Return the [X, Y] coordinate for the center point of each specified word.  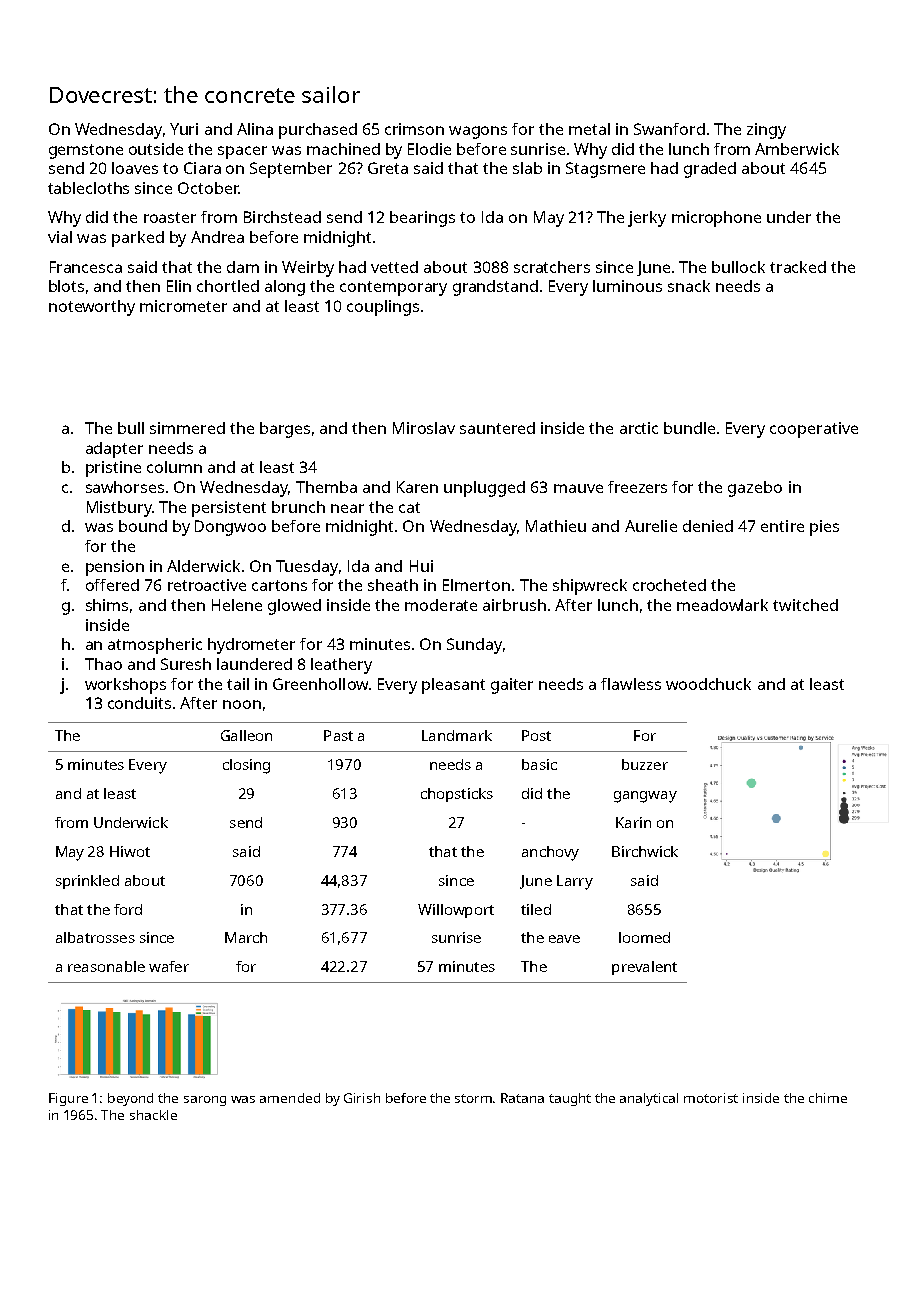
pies [824, 528]
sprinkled [87, 882]
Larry [575, 882]
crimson [414, 129]
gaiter [512, 686]
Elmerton [476, 585]
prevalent [644, 968]
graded [710, 170]
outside [156, 149]
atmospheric [155, 646]
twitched [805, 605]
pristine [113, 469]
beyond [130, 1099]
